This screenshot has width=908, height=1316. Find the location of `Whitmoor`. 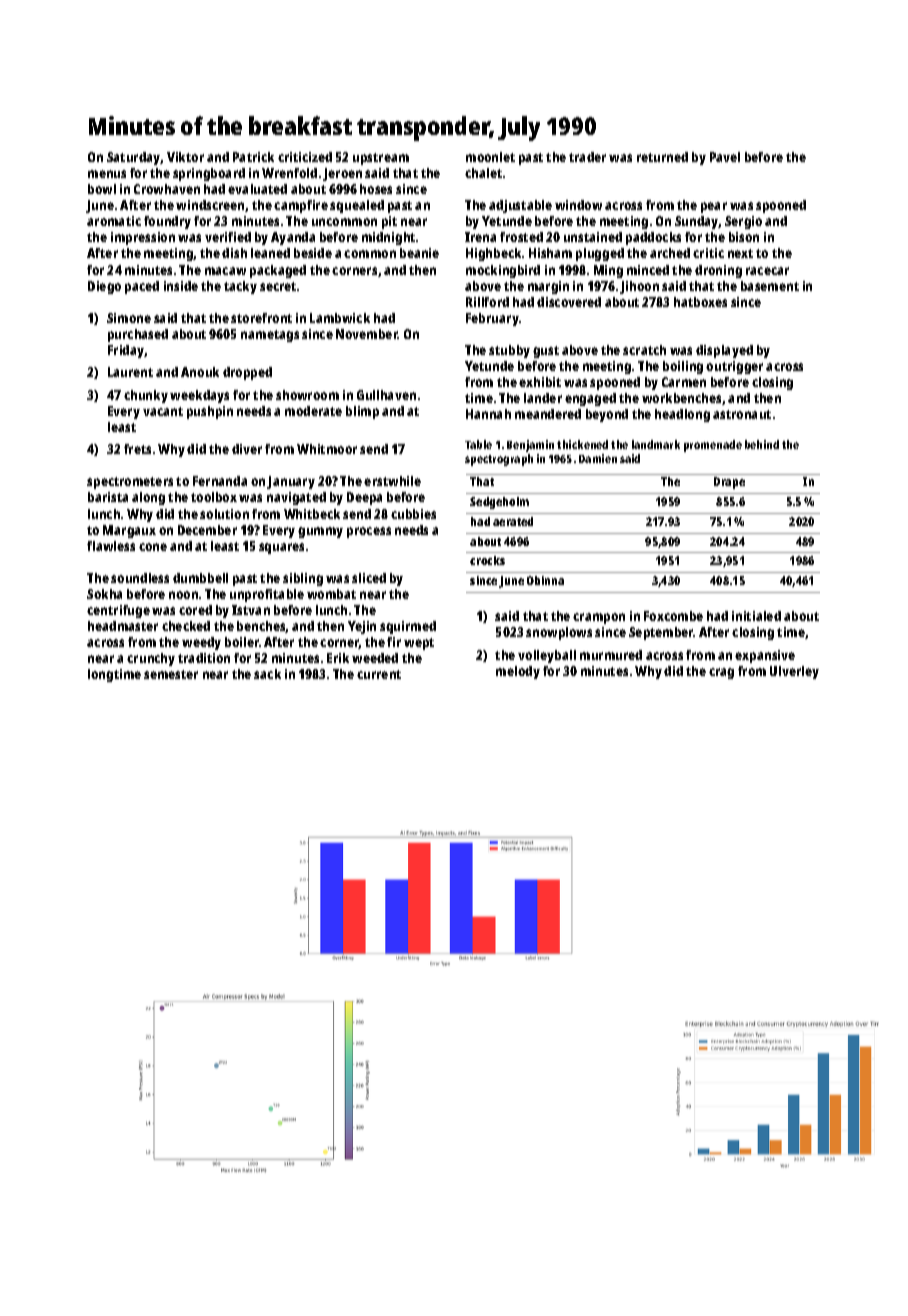

Whitmoor is located at coordinates (327, 449).
